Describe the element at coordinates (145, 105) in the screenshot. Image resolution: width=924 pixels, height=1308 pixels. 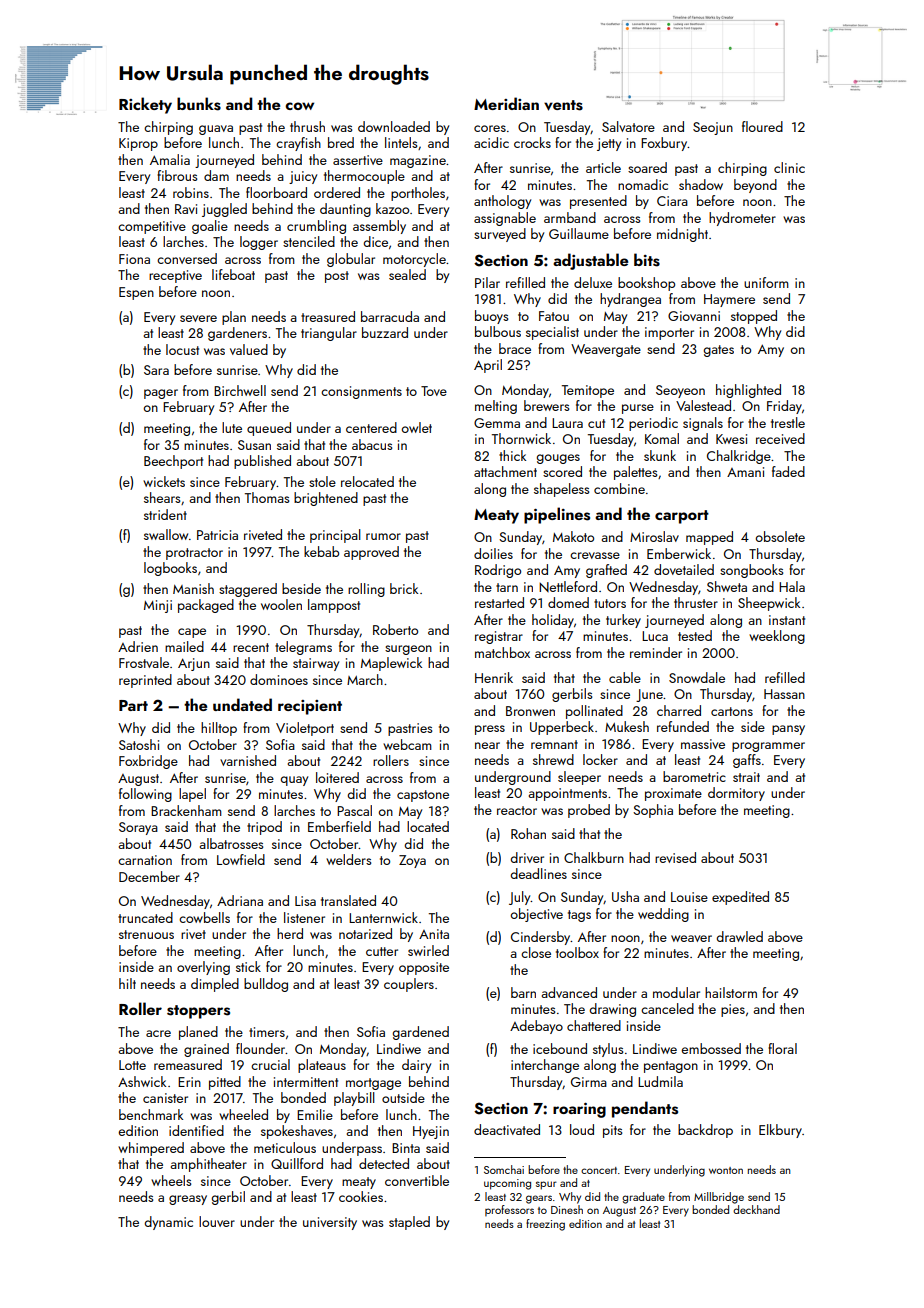
I see `Rickety` at that location.
